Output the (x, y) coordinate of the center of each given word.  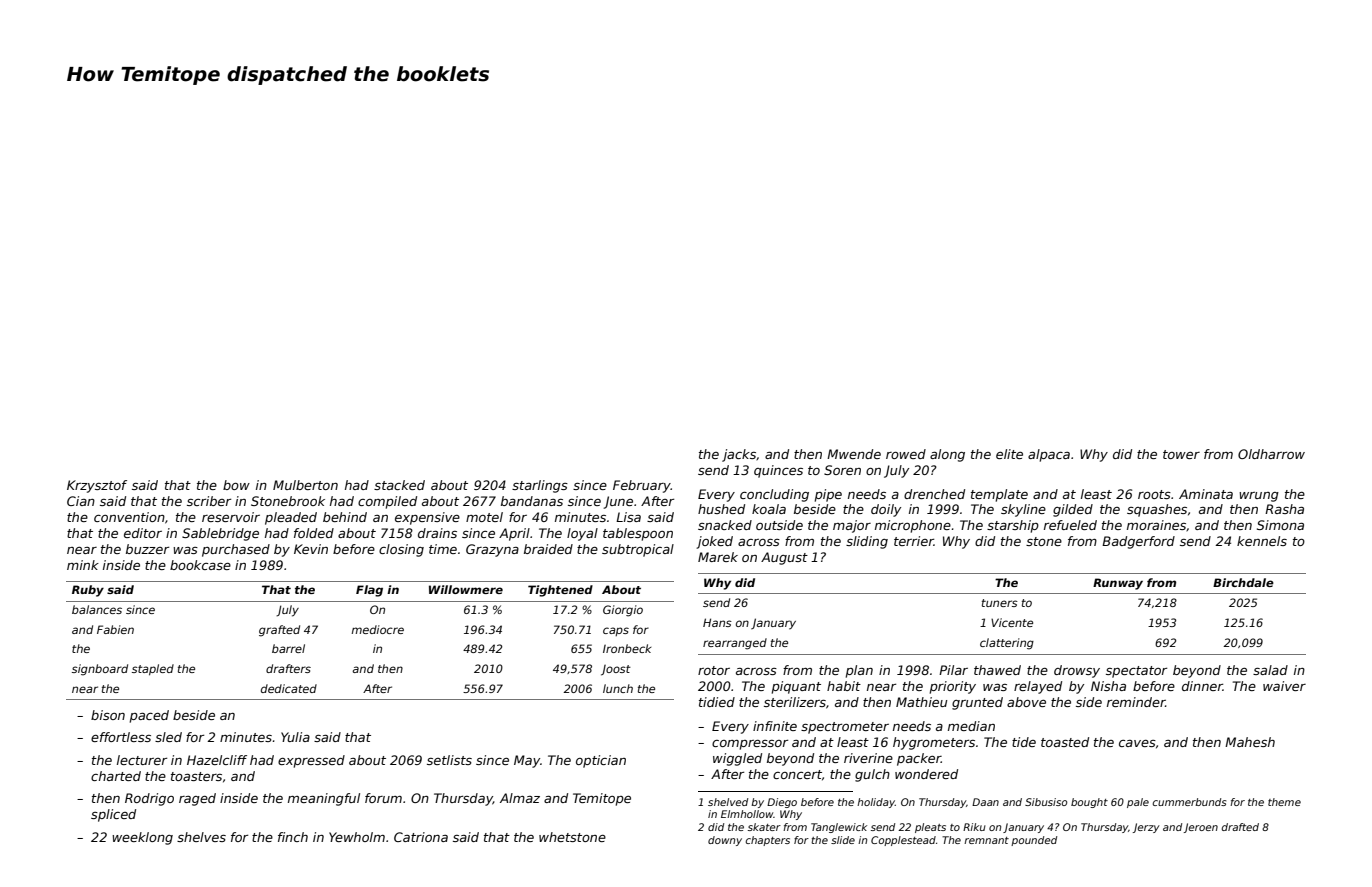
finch (293, 837)
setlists (449, 760)
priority (953, 687)
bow (236, 485)
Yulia (295, 737)
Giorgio (623, 611)
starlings (540, 486)
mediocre (377, 629)
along (947, 455)
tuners (1000, 603)
